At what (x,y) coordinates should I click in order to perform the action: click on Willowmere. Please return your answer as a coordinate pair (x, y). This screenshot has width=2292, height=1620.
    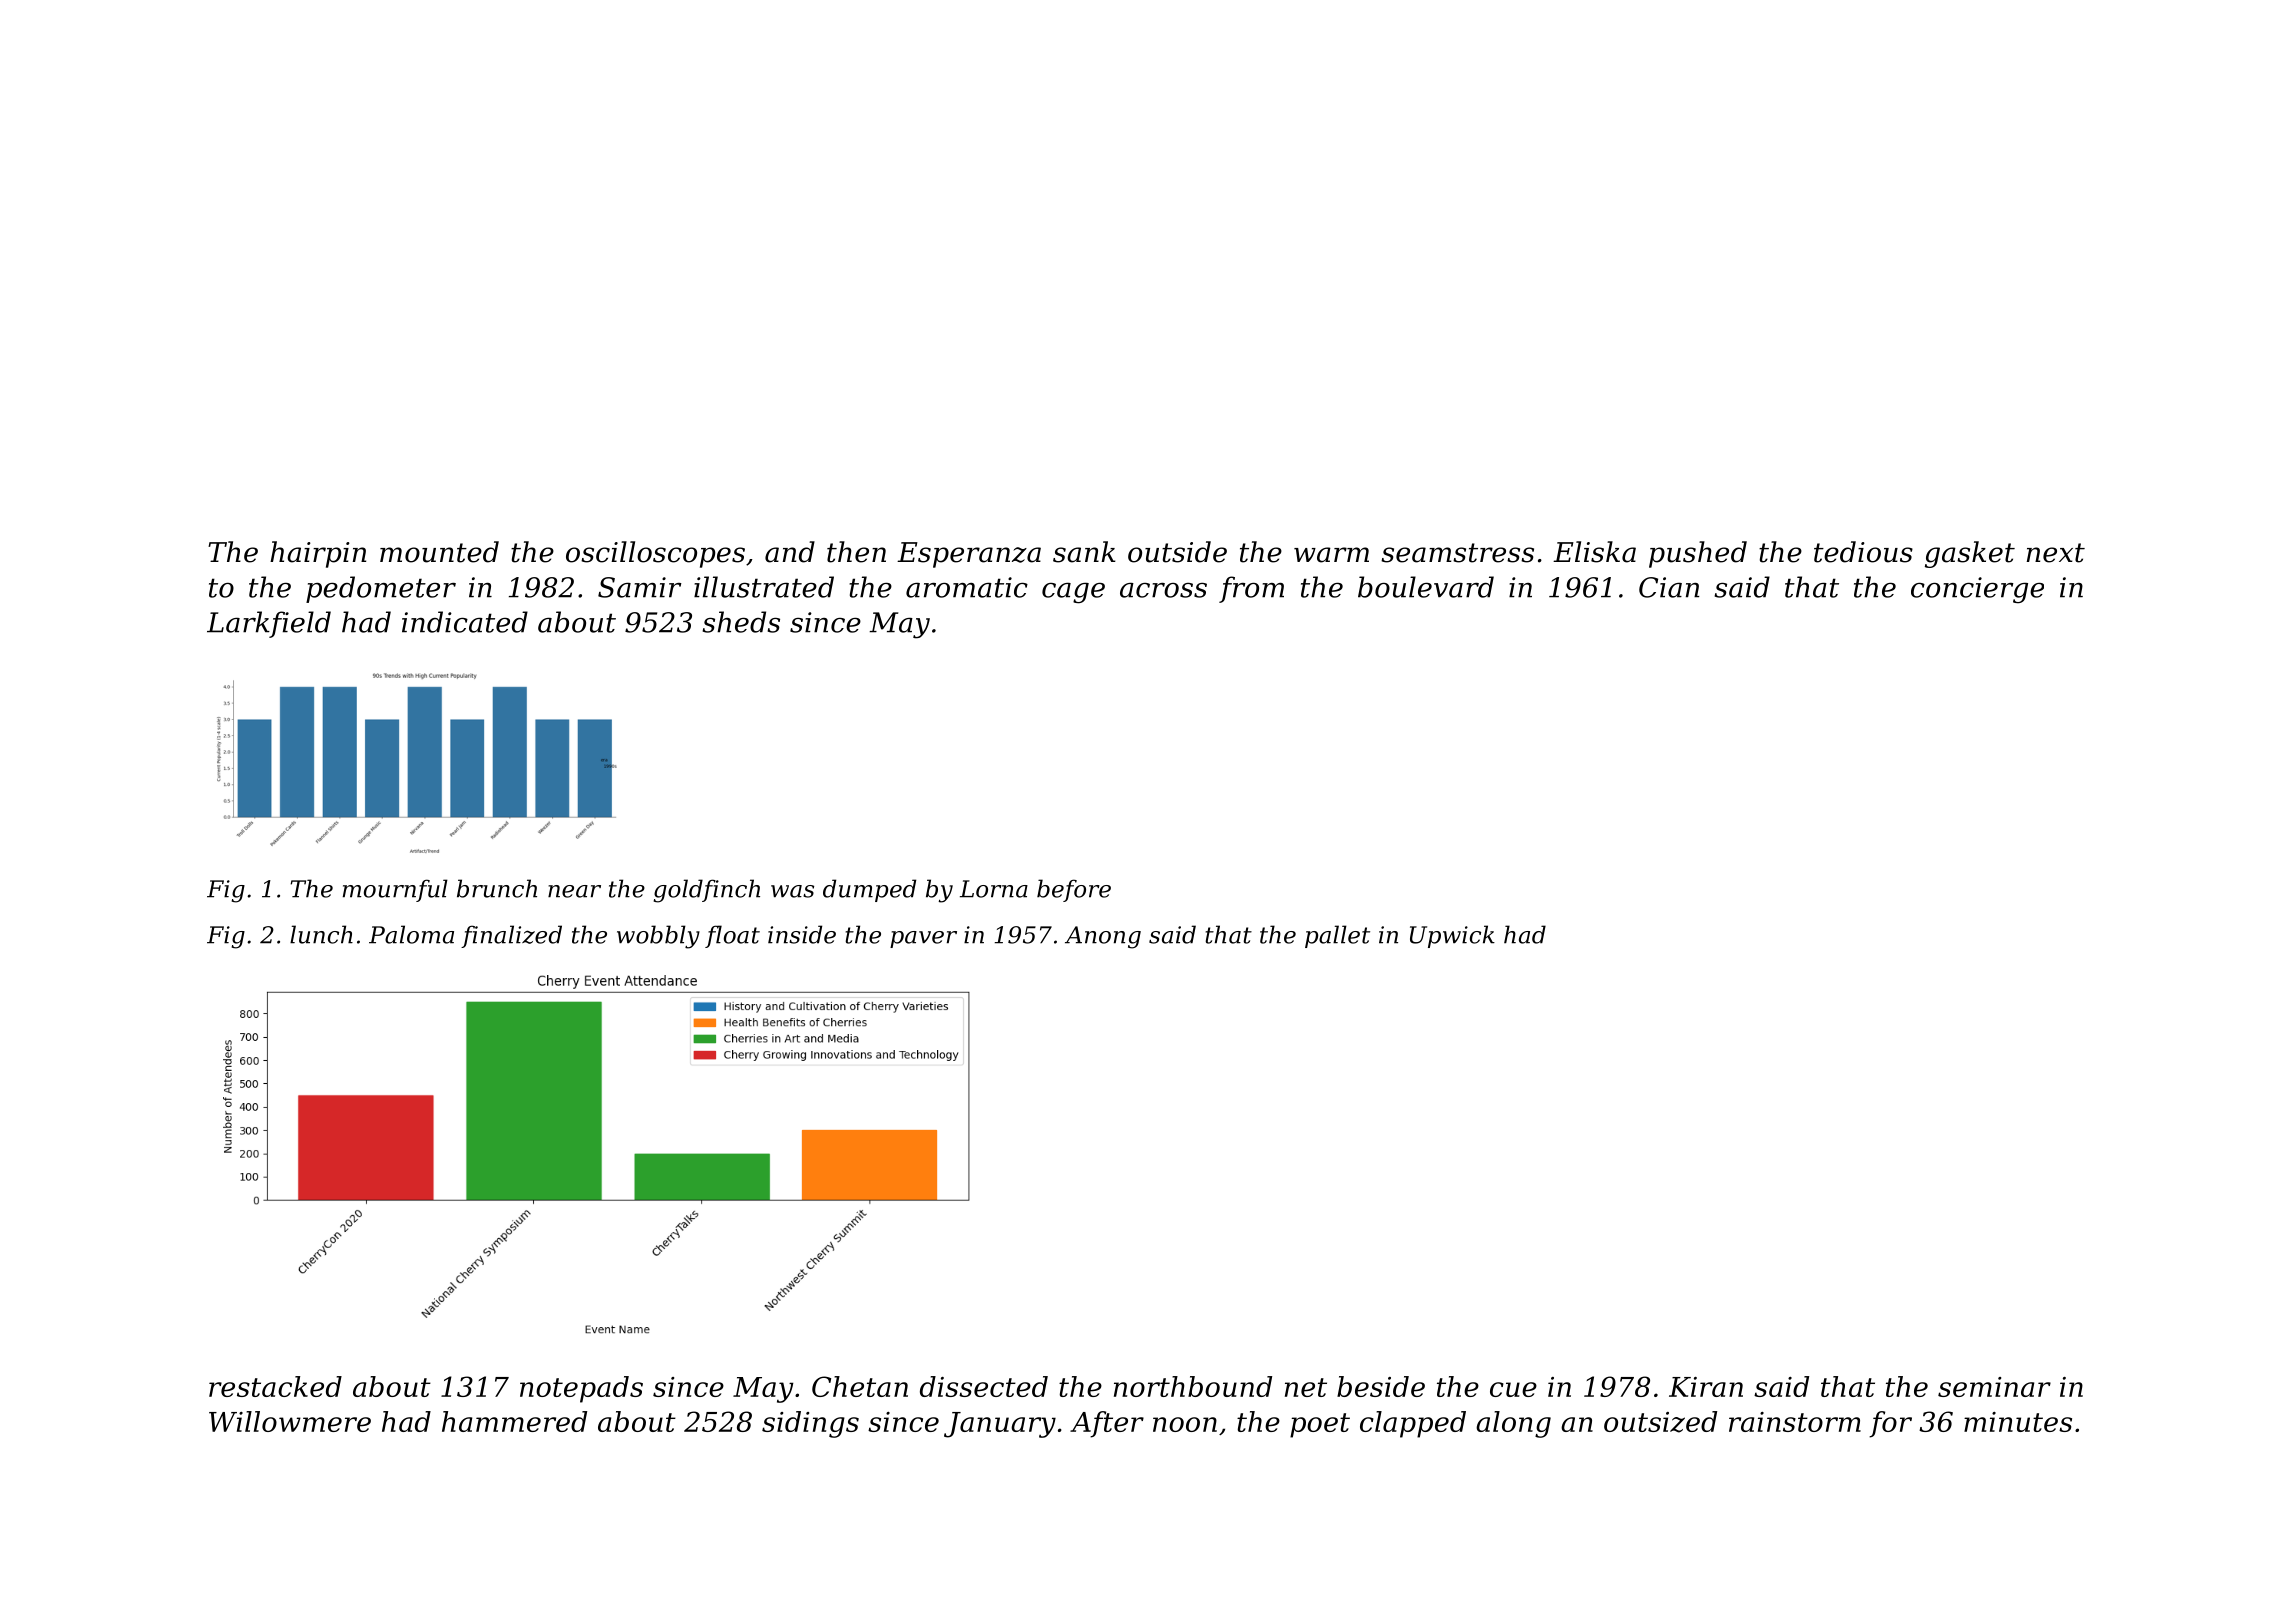
    Looking at the image, I should click on (290, 1421).
